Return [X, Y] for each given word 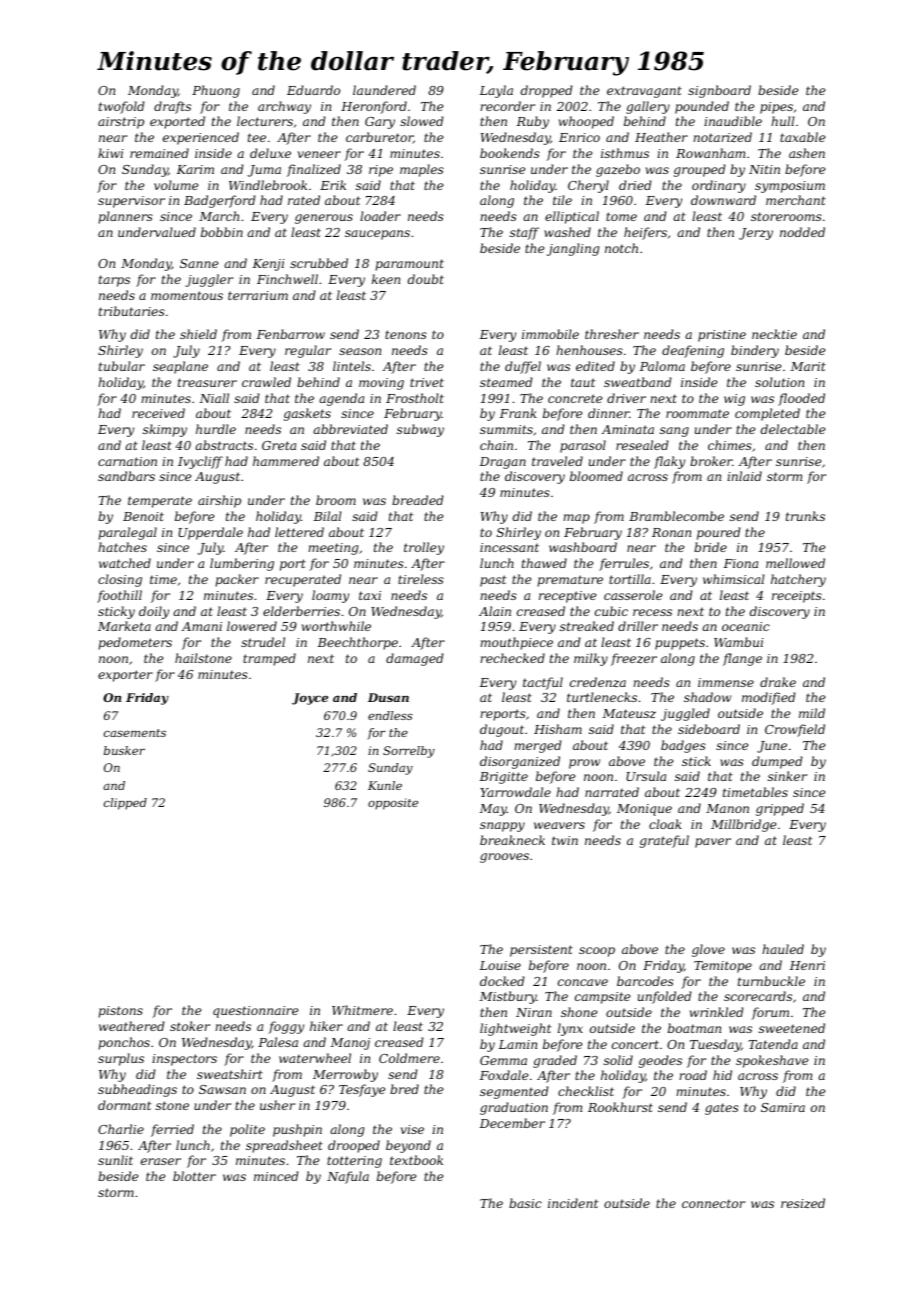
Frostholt [415, 398]
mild [812, 713]
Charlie [121, 1129]
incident [573, 1203]
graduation [514, 1108]
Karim [195, 169]
